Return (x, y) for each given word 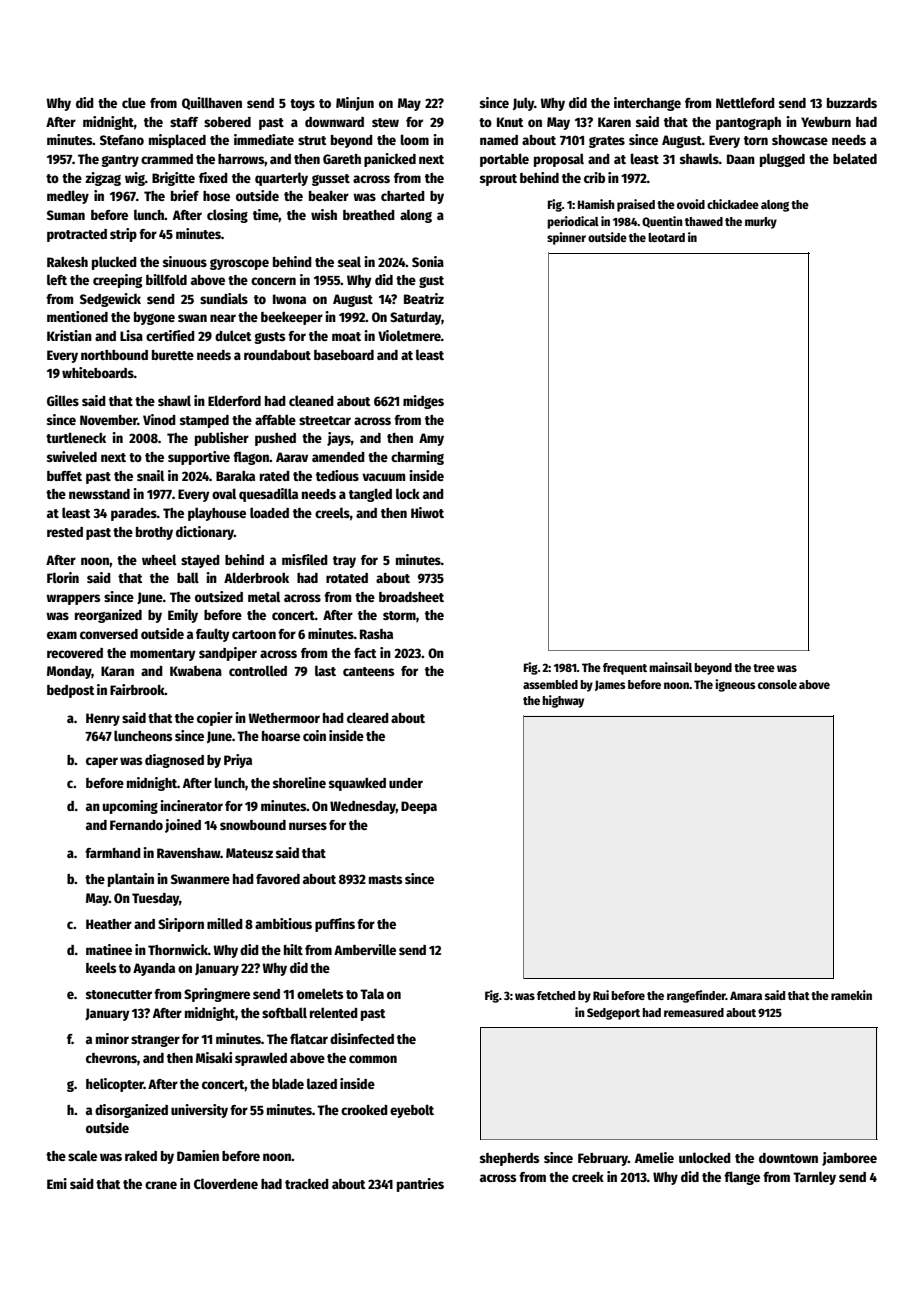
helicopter (115, 1085)
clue (134, 102)
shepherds (509, 1159)
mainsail (670, 667)
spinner (566, 238)
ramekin (851, 995)
